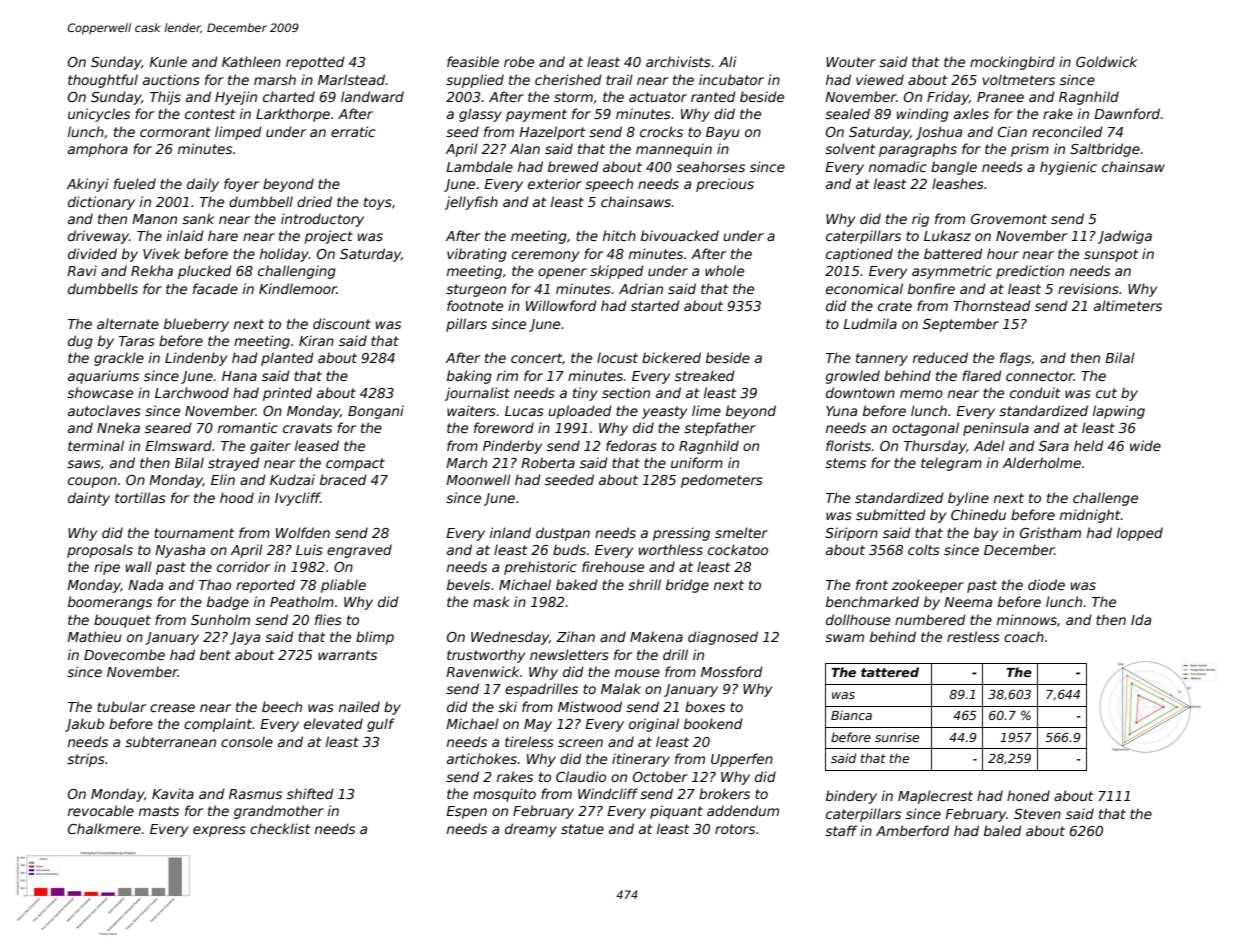 This screenshot has height=952, width=1233. What do you see at coordinates (279, 812) in the screenshot?
I see `grandmother` at bounding box center [279, 812].
